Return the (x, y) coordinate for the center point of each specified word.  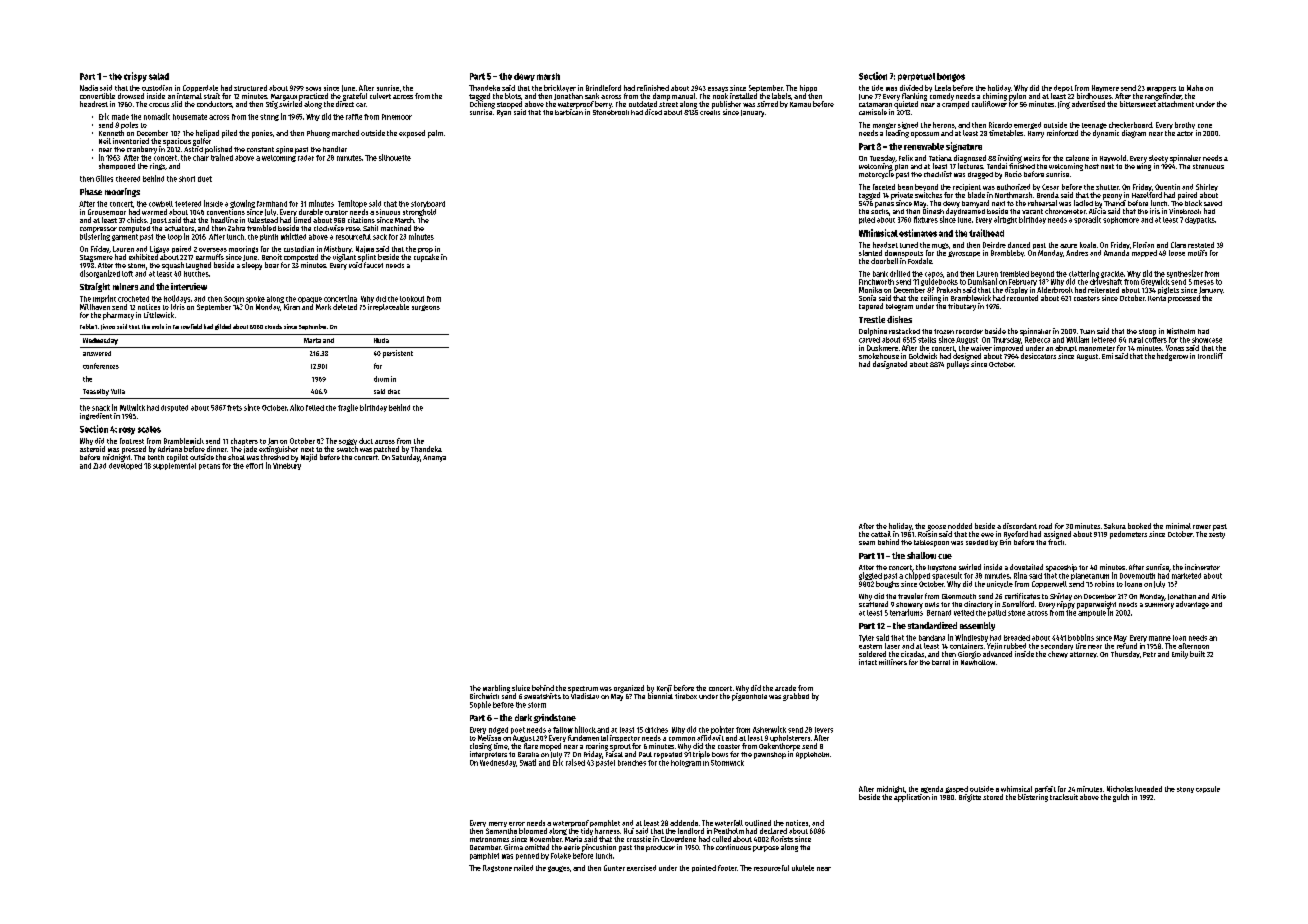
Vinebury (287, 466)
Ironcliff (1210, 356)
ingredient (96, 416)
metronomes (489, 839)
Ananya (434, 458)
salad (159, 76)
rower (1202, 527)
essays (718, 89)
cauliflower (989, 104)
